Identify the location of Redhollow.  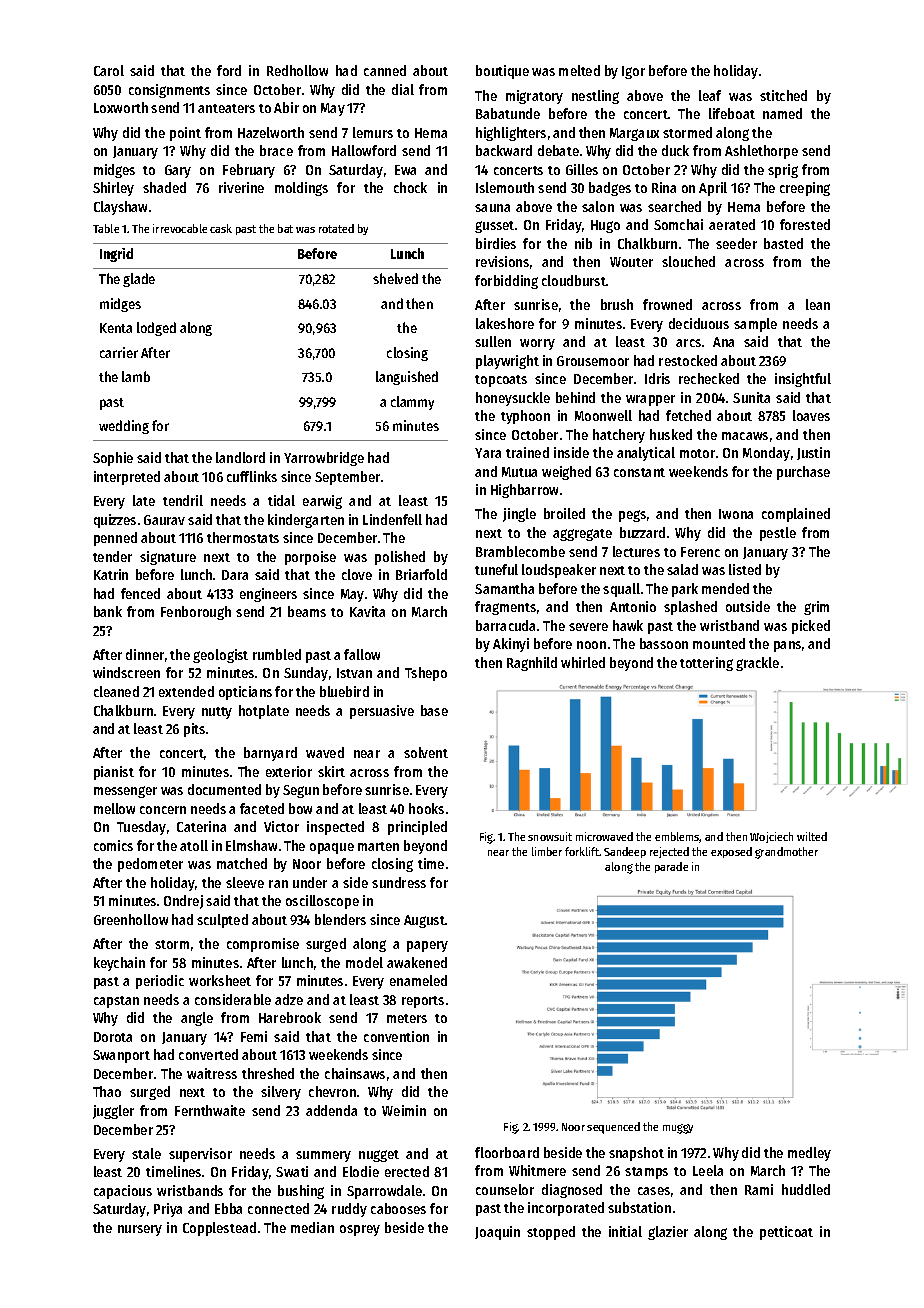
(297, 70).
